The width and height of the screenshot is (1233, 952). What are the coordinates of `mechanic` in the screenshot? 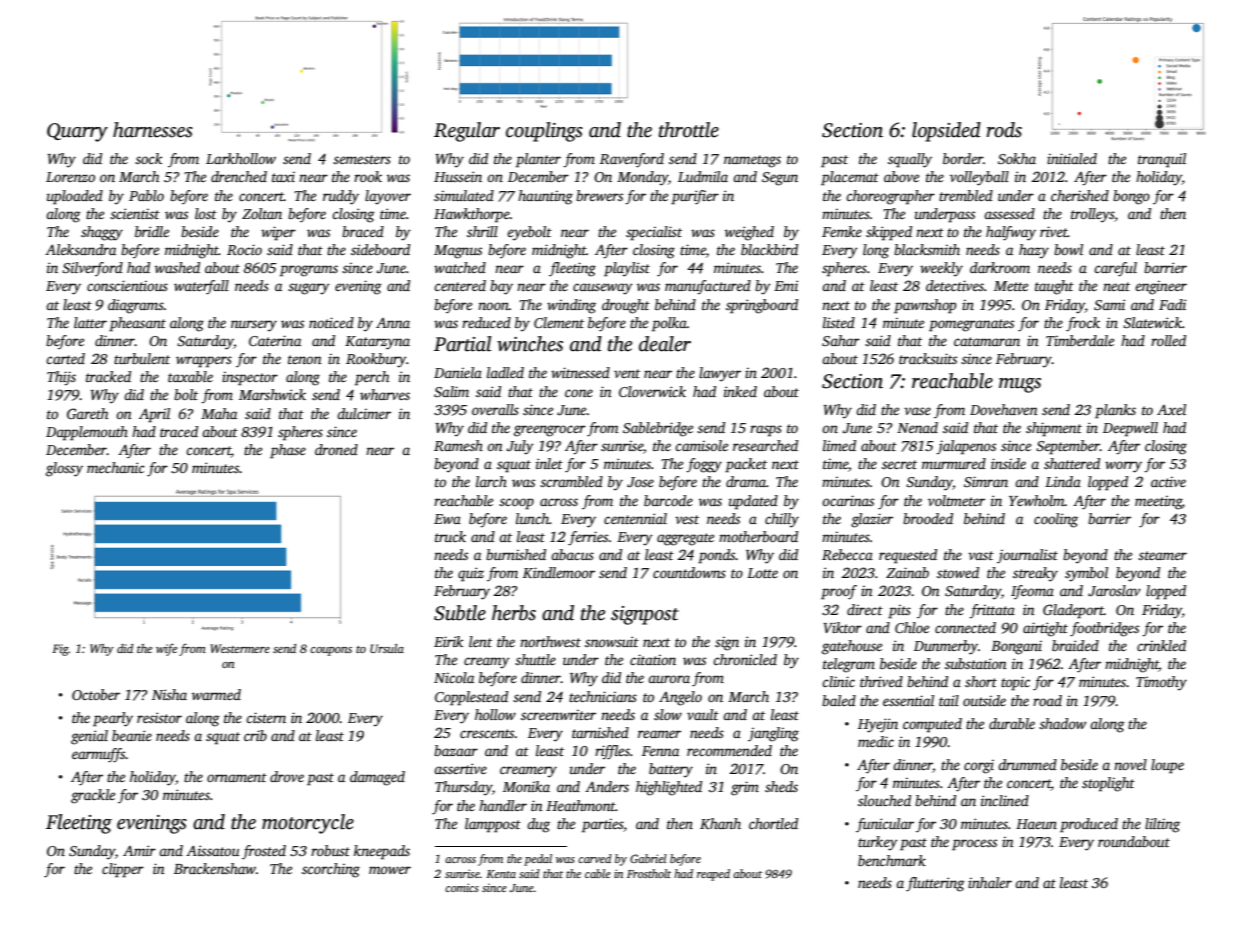 It's located at (116, 467).
